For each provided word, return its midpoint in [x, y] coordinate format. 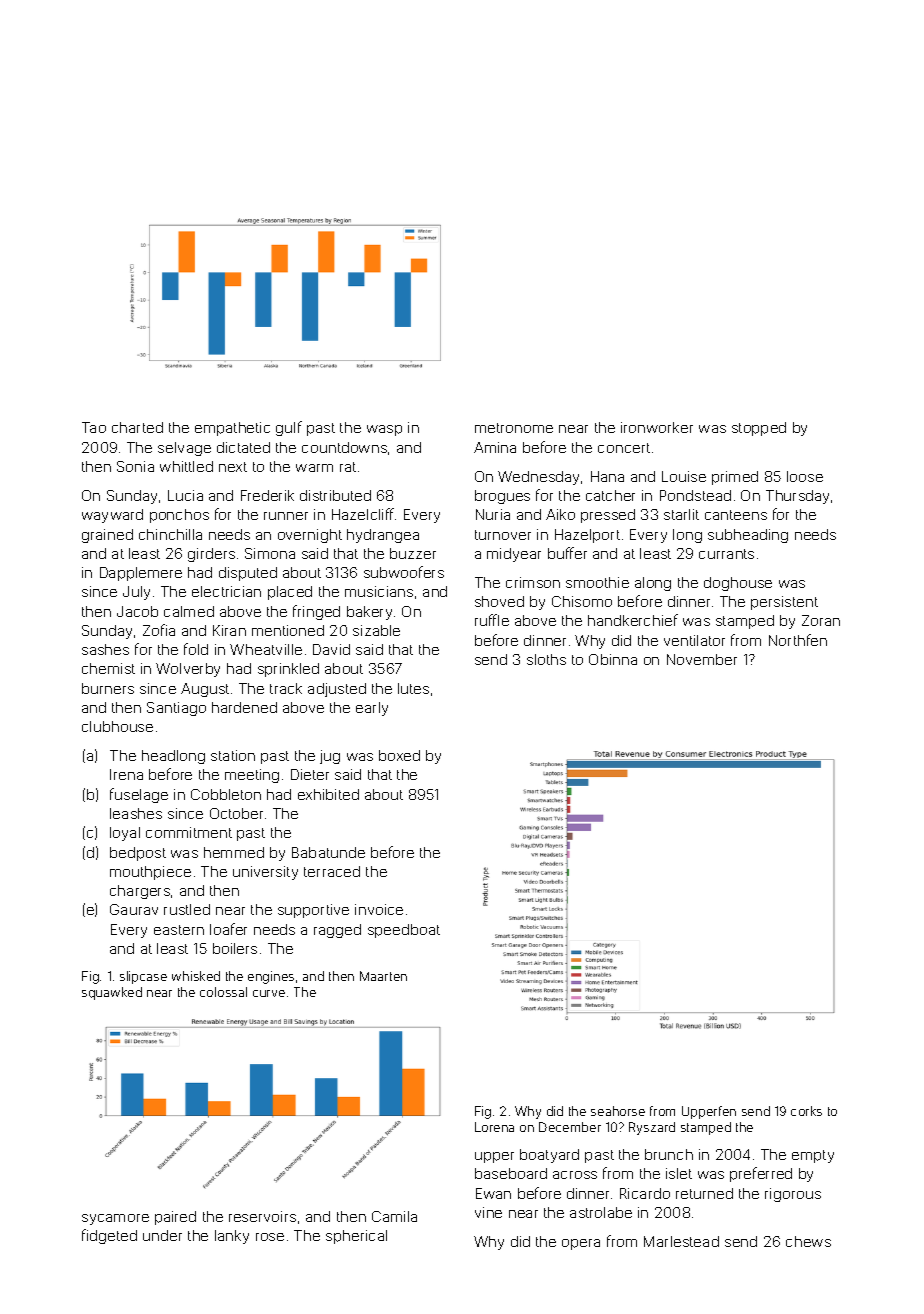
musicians [379, 591]
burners [108, 688]
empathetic [232, 429]
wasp [384, 430]
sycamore [115, 1219]
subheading [748, 536]
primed [735, 478]
